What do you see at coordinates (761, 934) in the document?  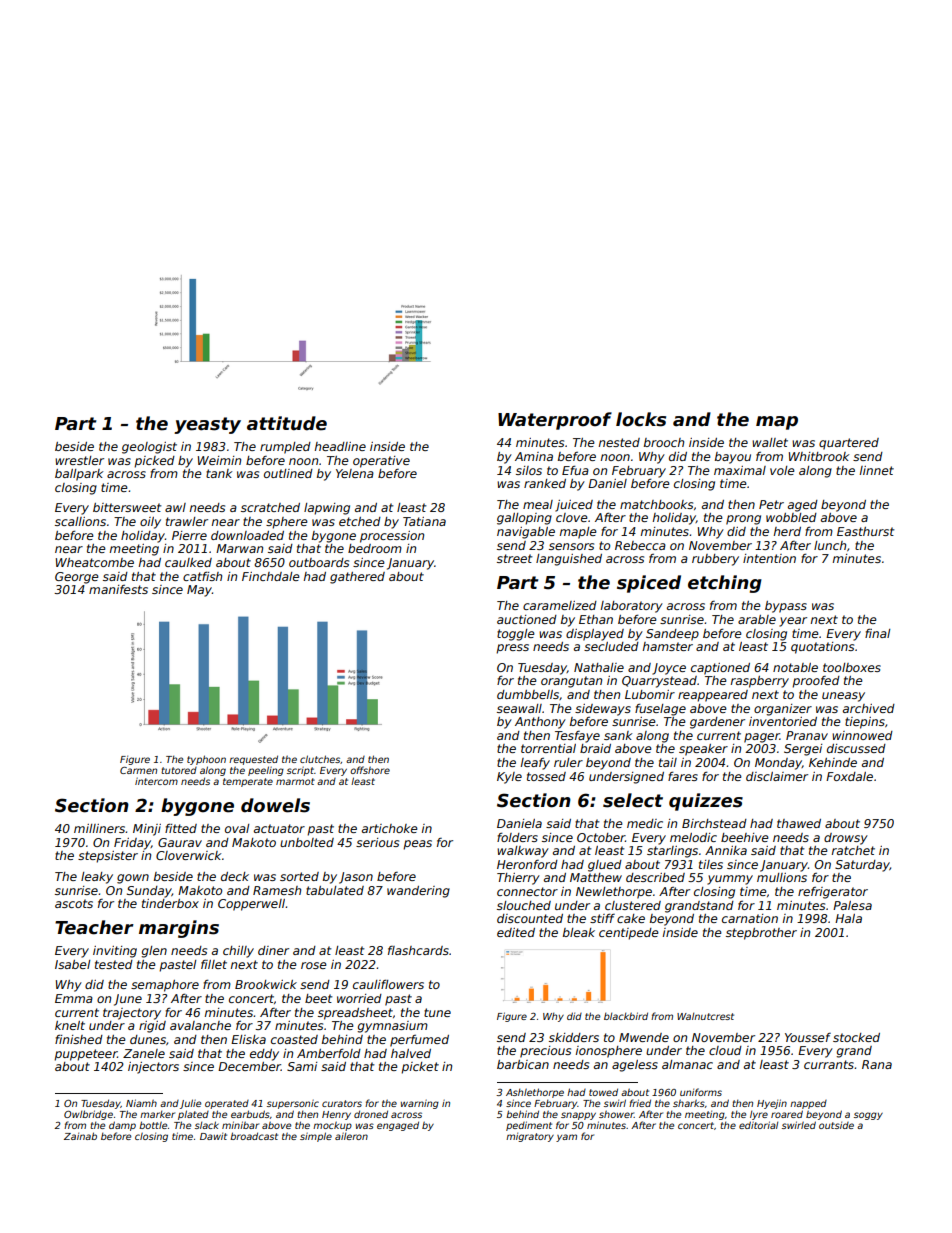 I see `stepbrother` at bounding box center [761, 934].
